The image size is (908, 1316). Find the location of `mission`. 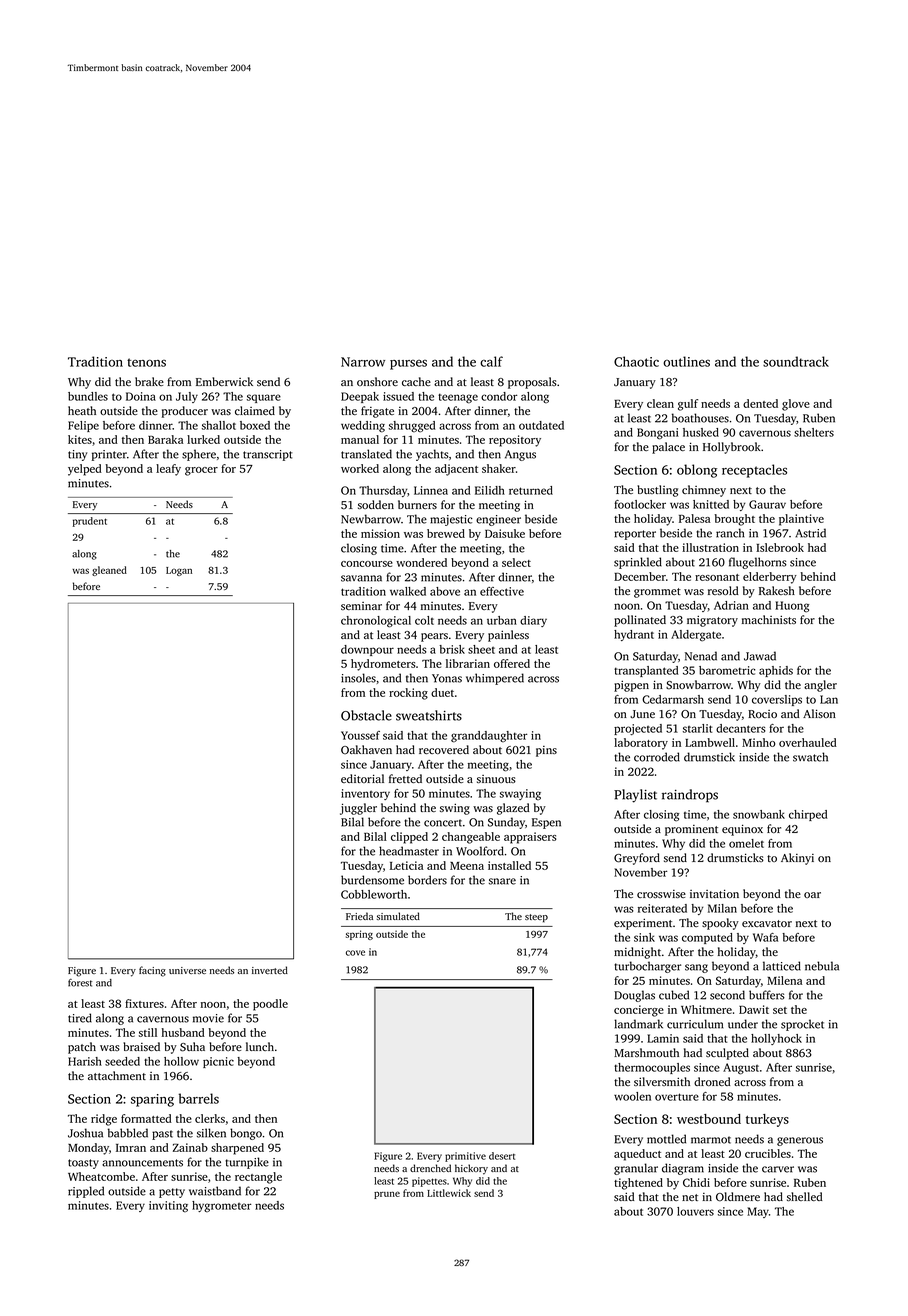

mission is located at coordinates (380, 533).
